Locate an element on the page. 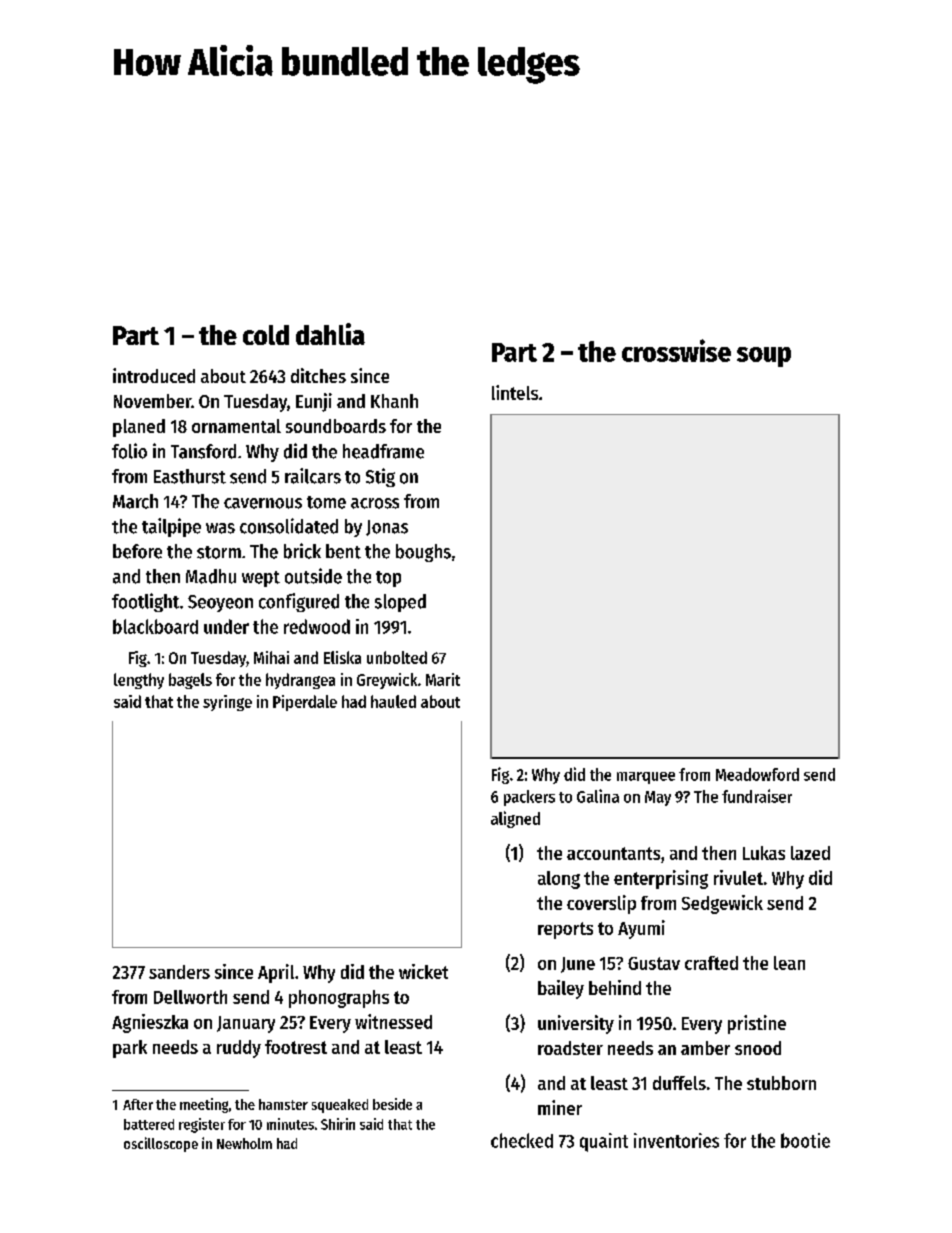 The image size is (952, 1233). soup is located at coordinates (764, 357).
